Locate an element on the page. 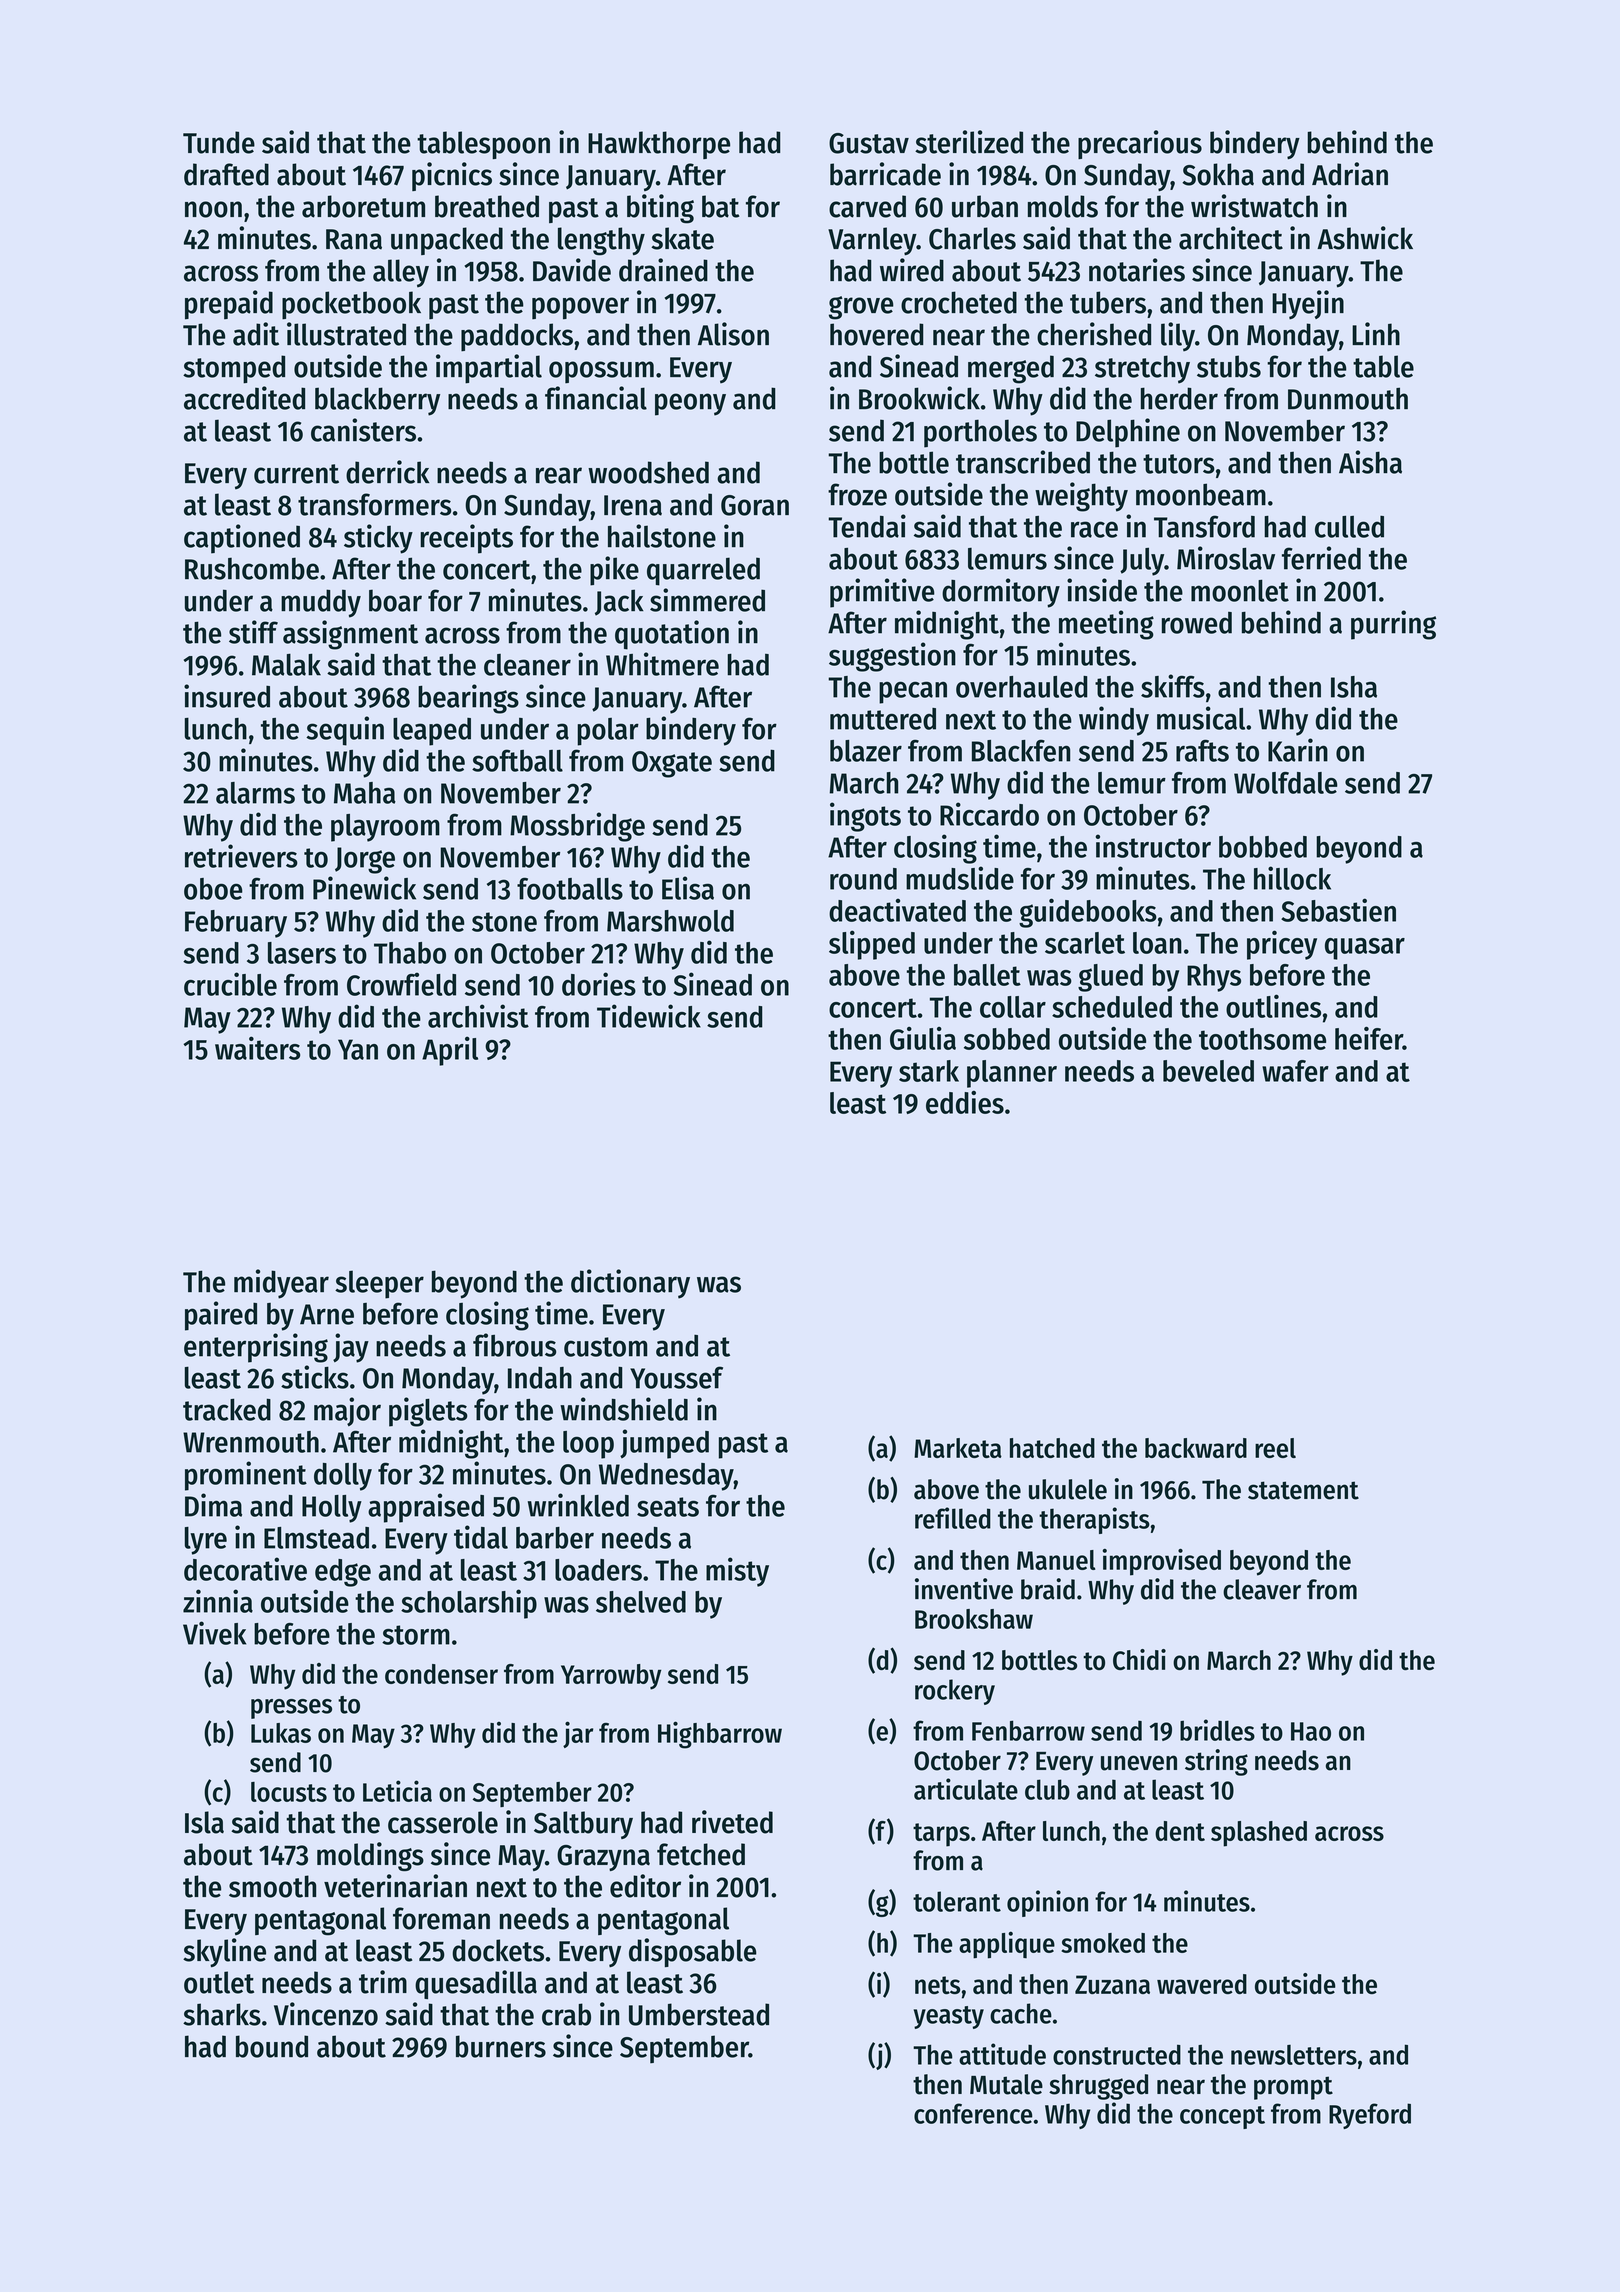 This image has height=2292, width=1620. Adrian is located at coordinates (1350, 174).
